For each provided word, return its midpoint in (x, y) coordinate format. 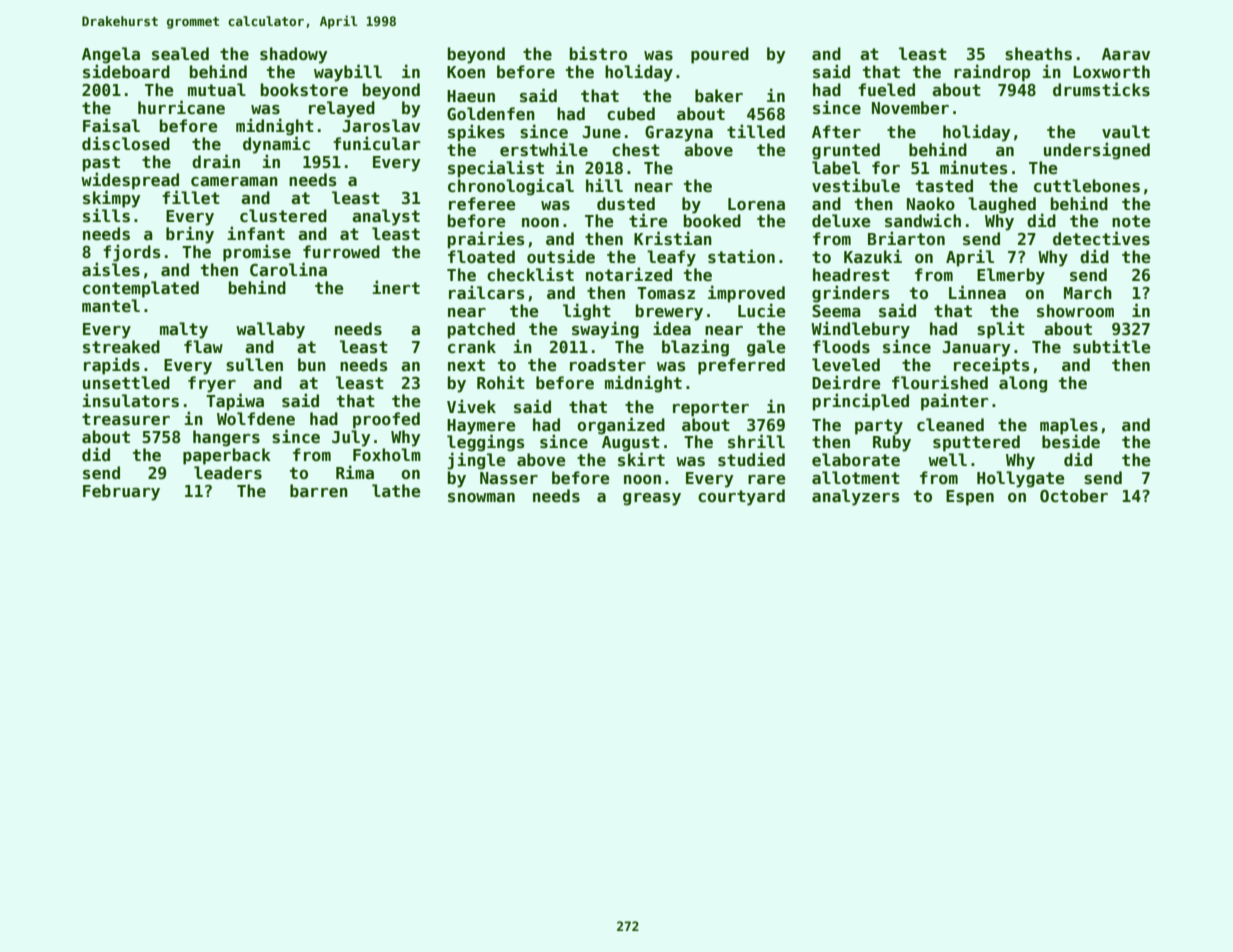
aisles (111, 269)
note (1131, 221)
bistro (598, 53)
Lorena (756, 204)
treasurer (126, 419)
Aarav (1126, 54)
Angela (111, 55)
